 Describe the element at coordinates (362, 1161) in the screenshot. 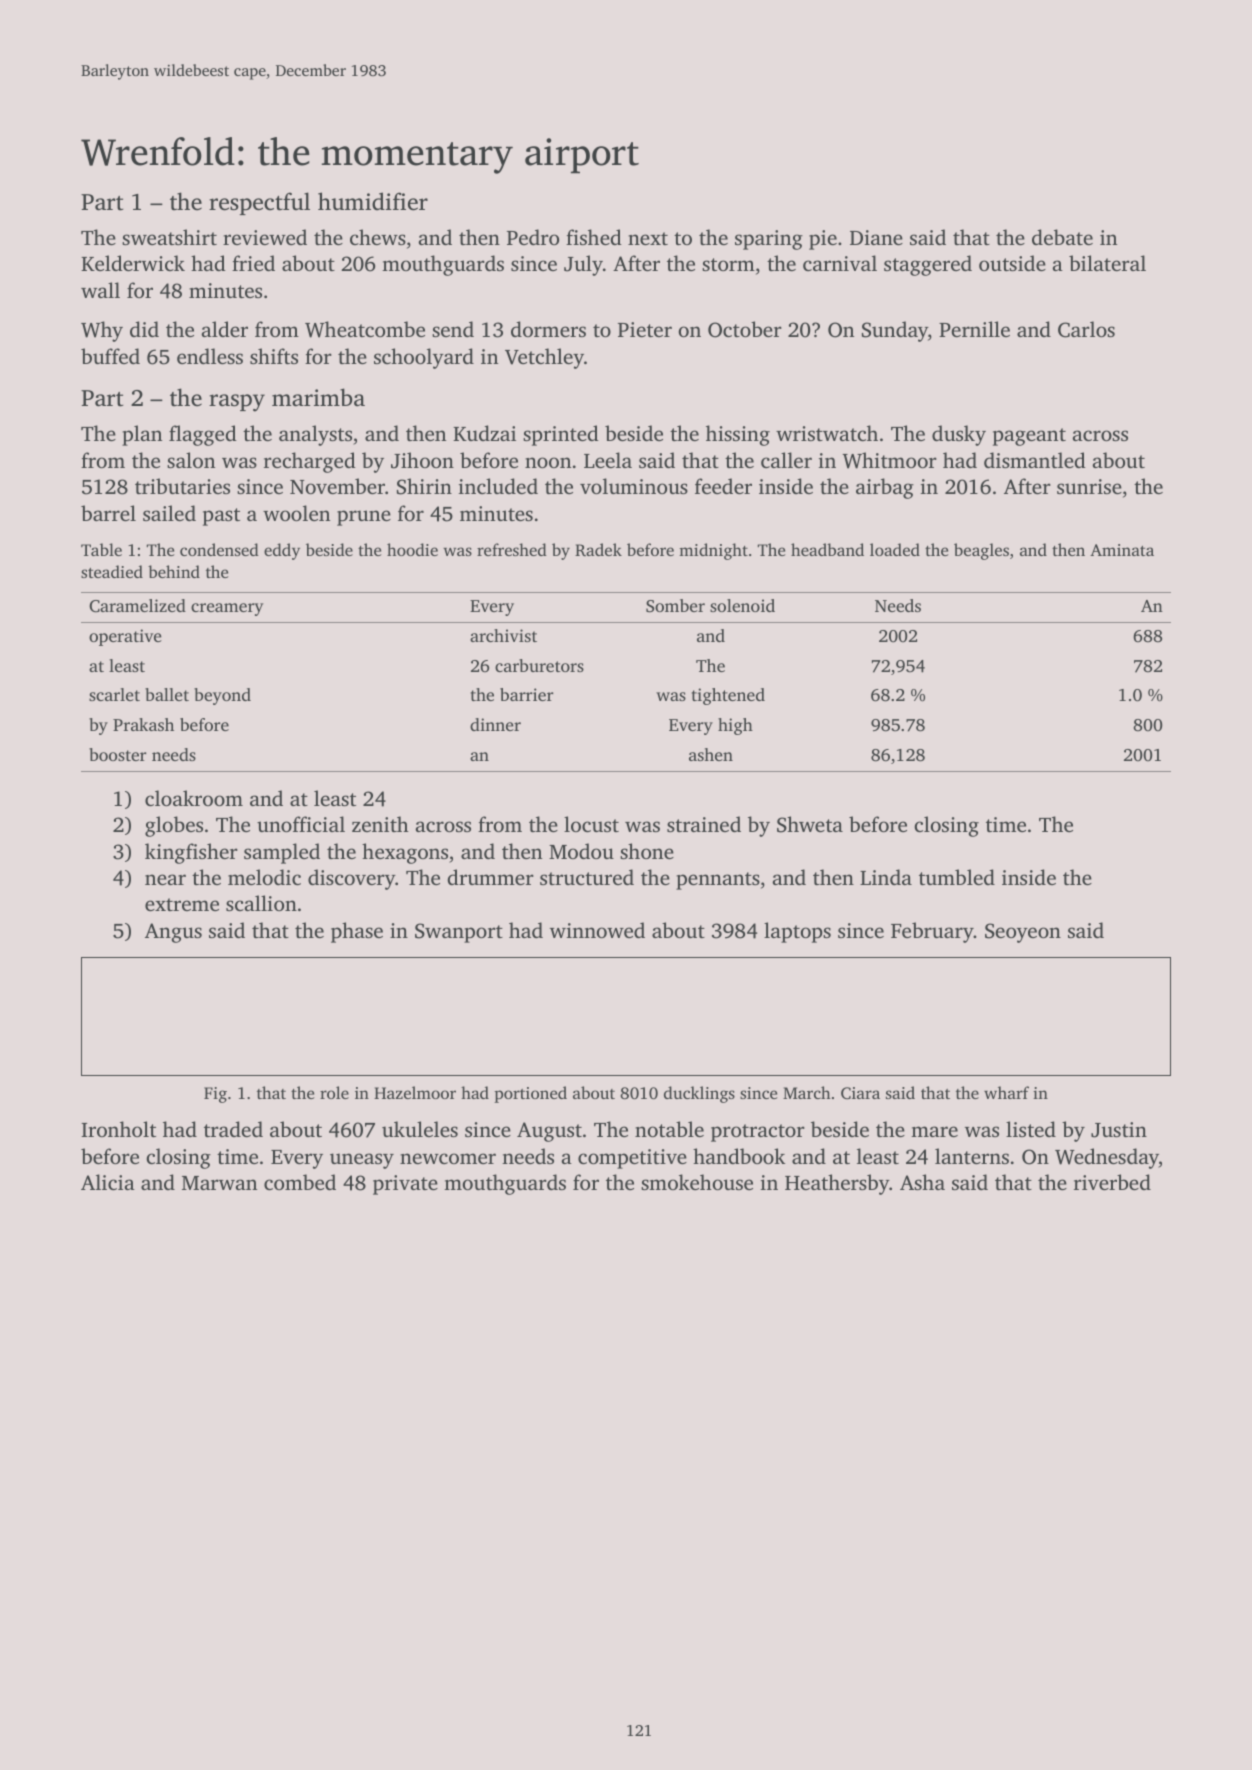

I see `uneasy` at that location.
